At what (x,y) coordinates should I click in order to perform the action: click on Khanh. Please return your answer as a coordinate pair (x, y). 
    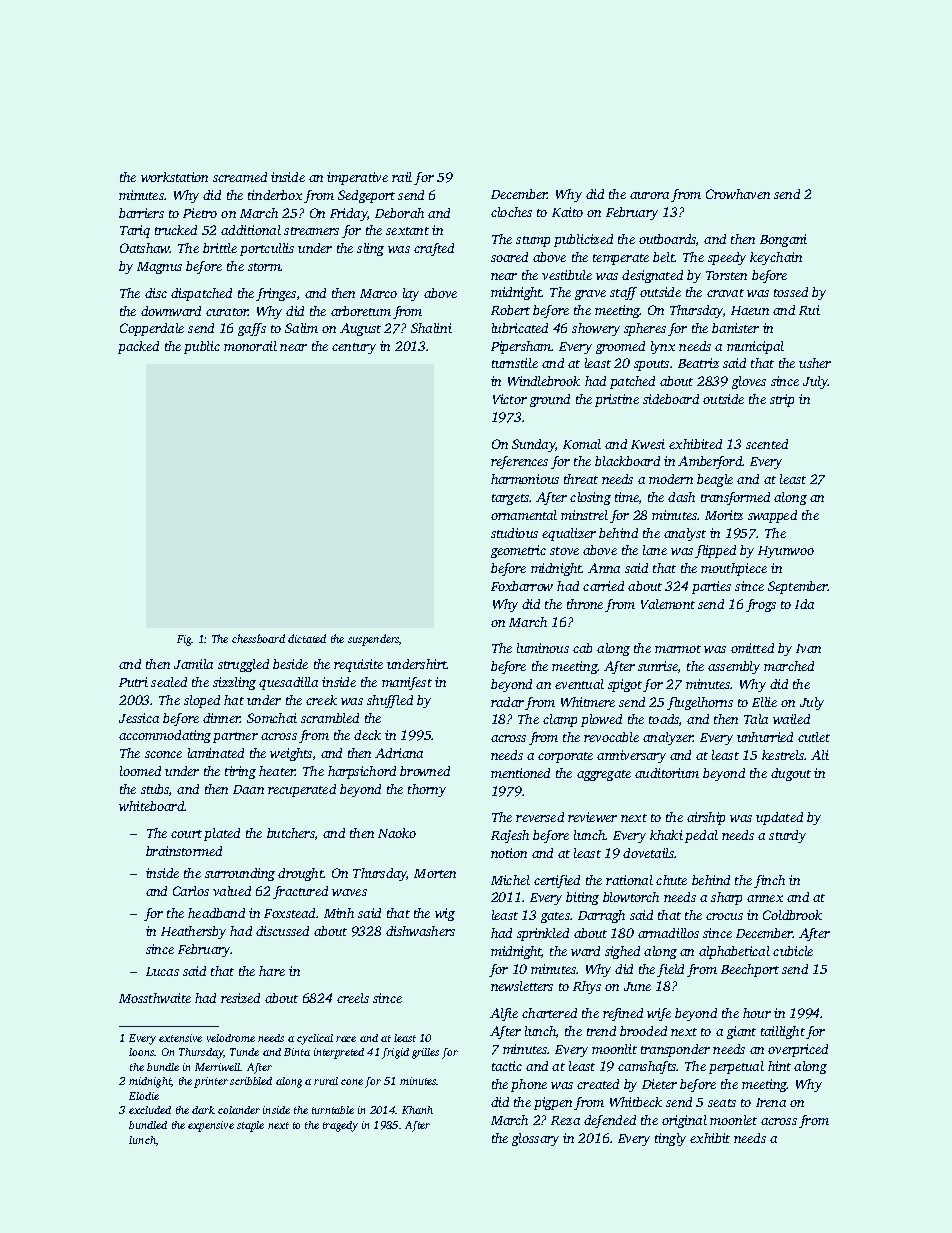
    Looking at the image, I should click on (417, 1110).
